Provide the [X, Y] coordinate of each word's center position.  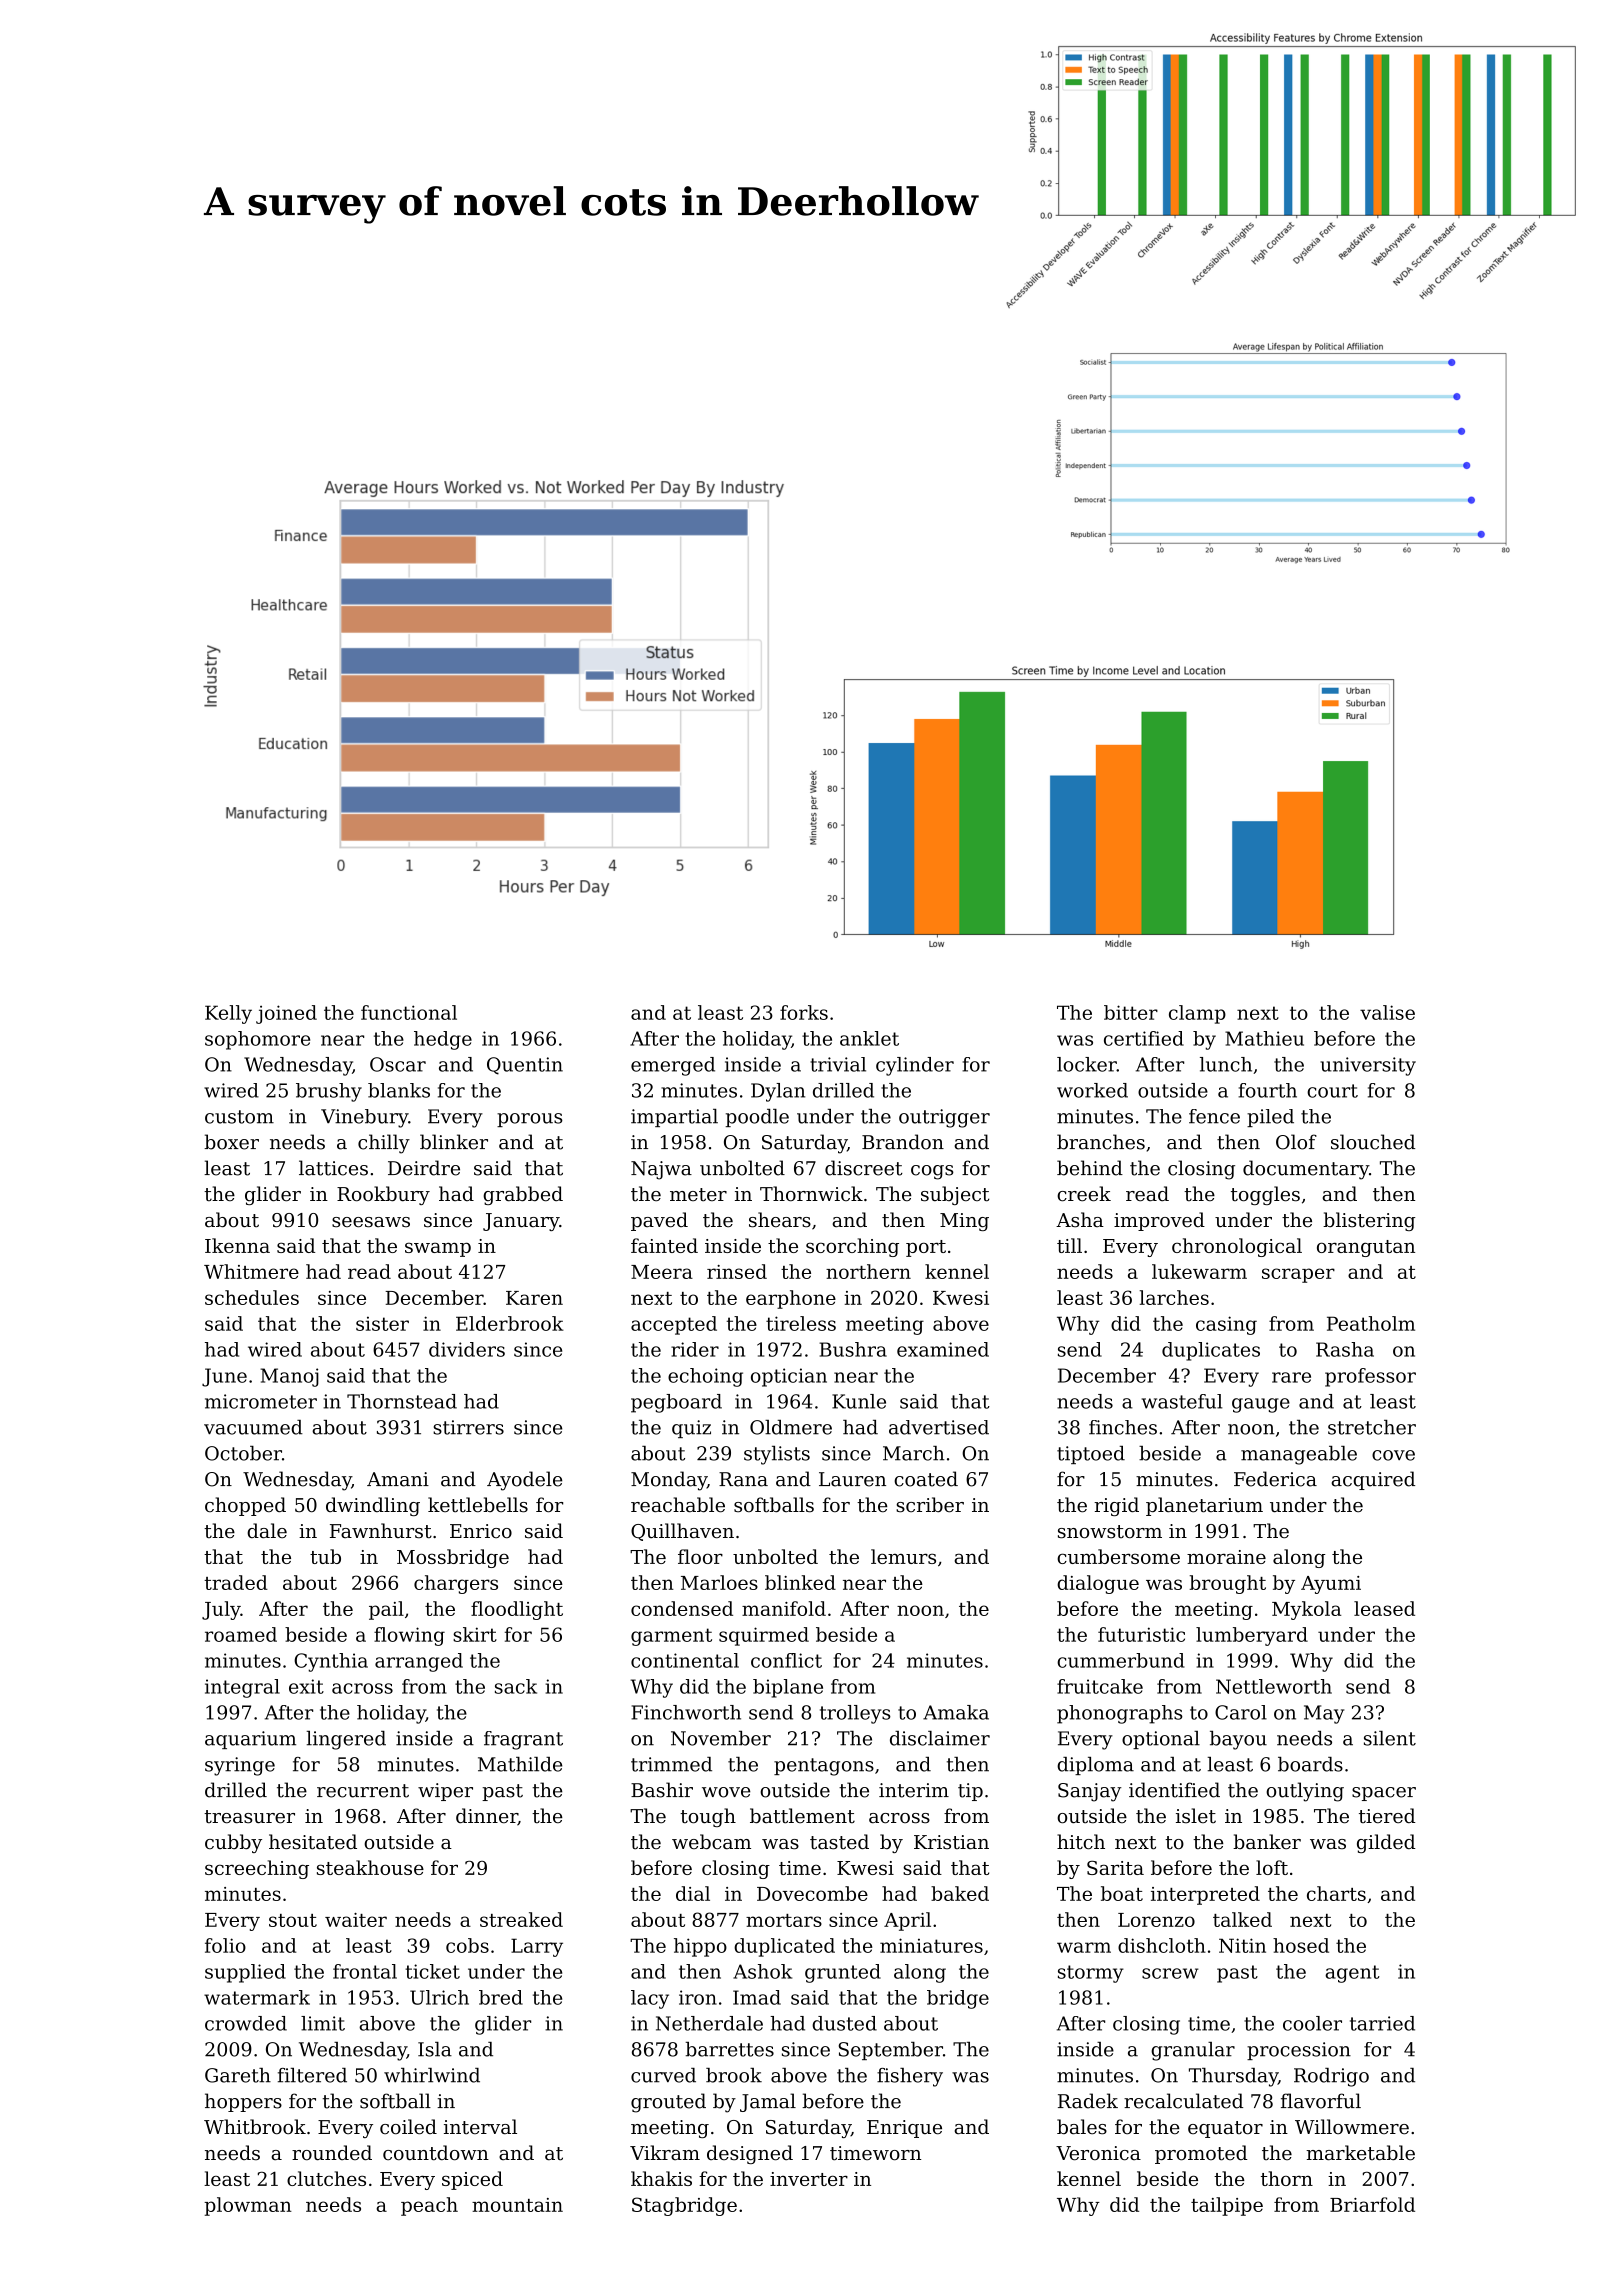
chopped [245, 1506]
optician [789, 1377]
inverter [809, 2179]
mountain [517, 2205]
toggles [1265, 1195]
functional [409, 1012]
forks [804, 1012]
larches [1174, 1297]
